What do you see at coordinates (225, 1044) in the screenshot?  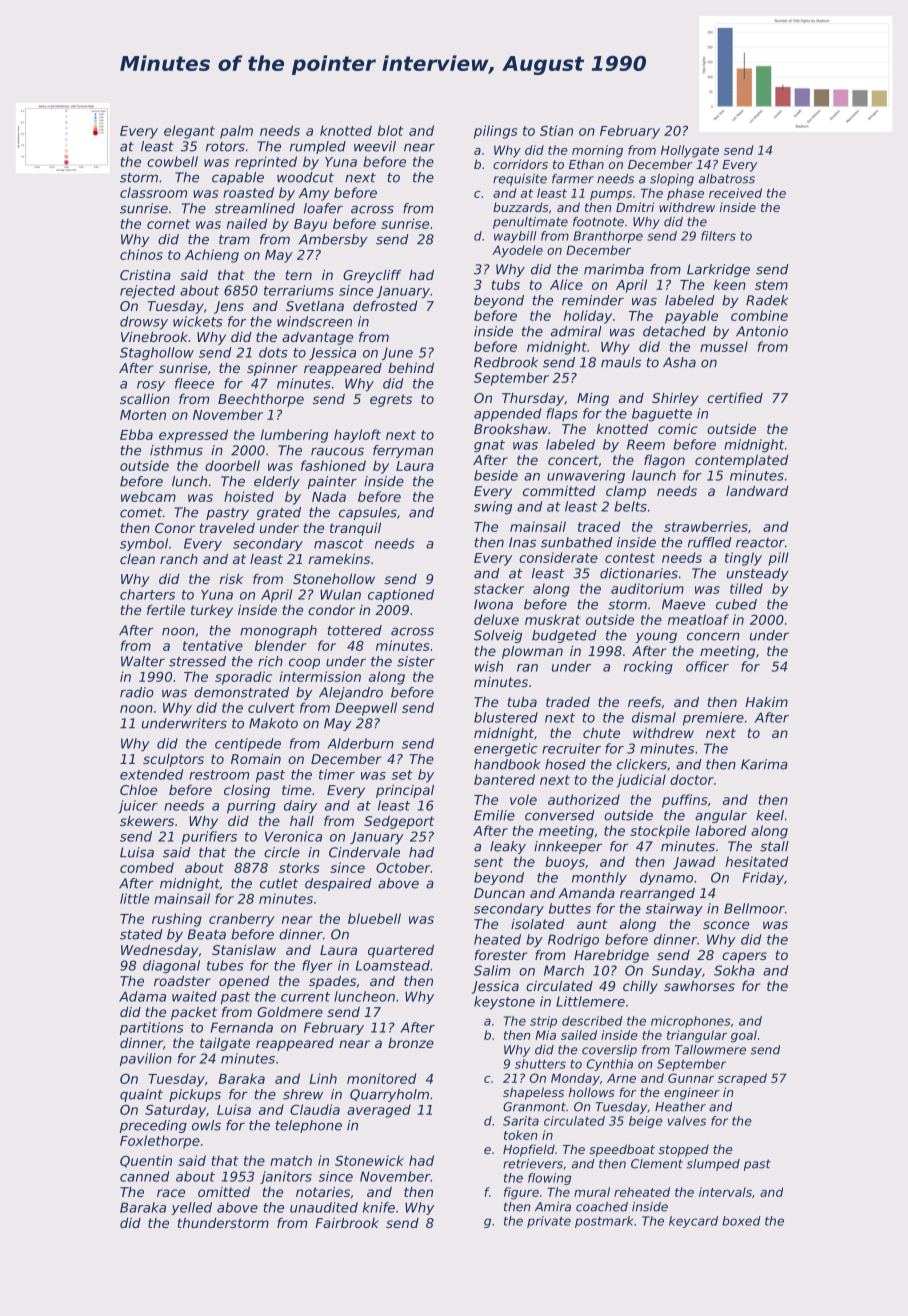 I see `tailgate` at bounding box center [225, 1044].
